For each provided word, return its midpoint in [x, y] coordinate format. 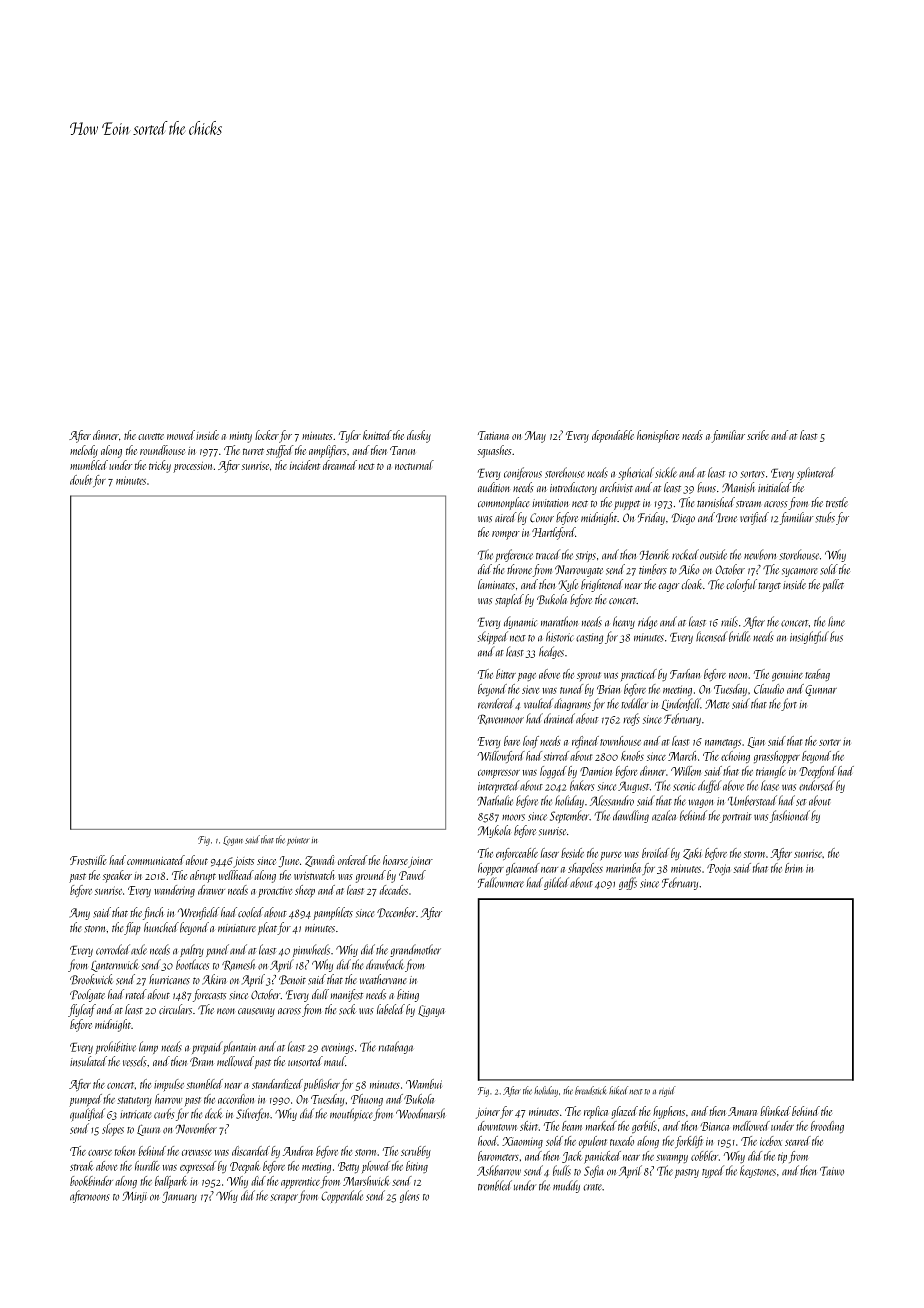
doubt [81, 480]
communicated [156, 860]
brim [793, 868]
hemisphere [658, 436]
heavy [624, 622]
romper [506, 535]
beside [572, 853]
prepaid [207, 1047]
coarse [100, 1153]
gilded [556, 883]
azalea [664, 815]
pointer [298, 842]
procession [192, 467]
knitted [377, 435]
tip [782, 1158]
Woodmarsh [420, 1113]
